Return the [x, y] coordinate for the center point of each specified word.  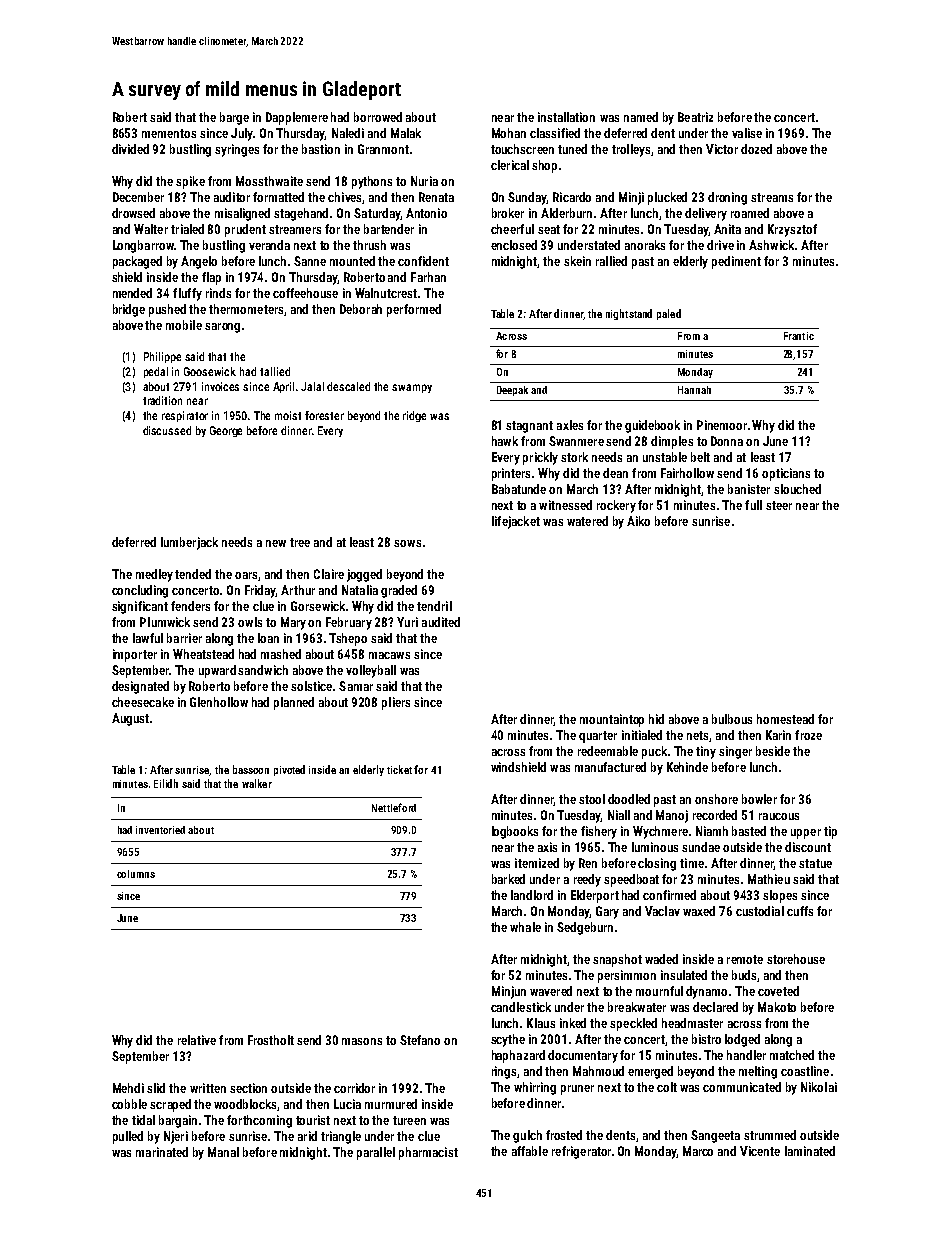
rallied [611, 261]
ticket [399, 769]
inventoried [160, 830]
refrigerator [581, 1152]
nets [698, 736]
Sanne [310, 261]
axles [570, 425]
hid [656, 719]
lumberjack [189, 543]
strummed [770, 1135]
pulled [128, 1137]
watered [587, 521]
